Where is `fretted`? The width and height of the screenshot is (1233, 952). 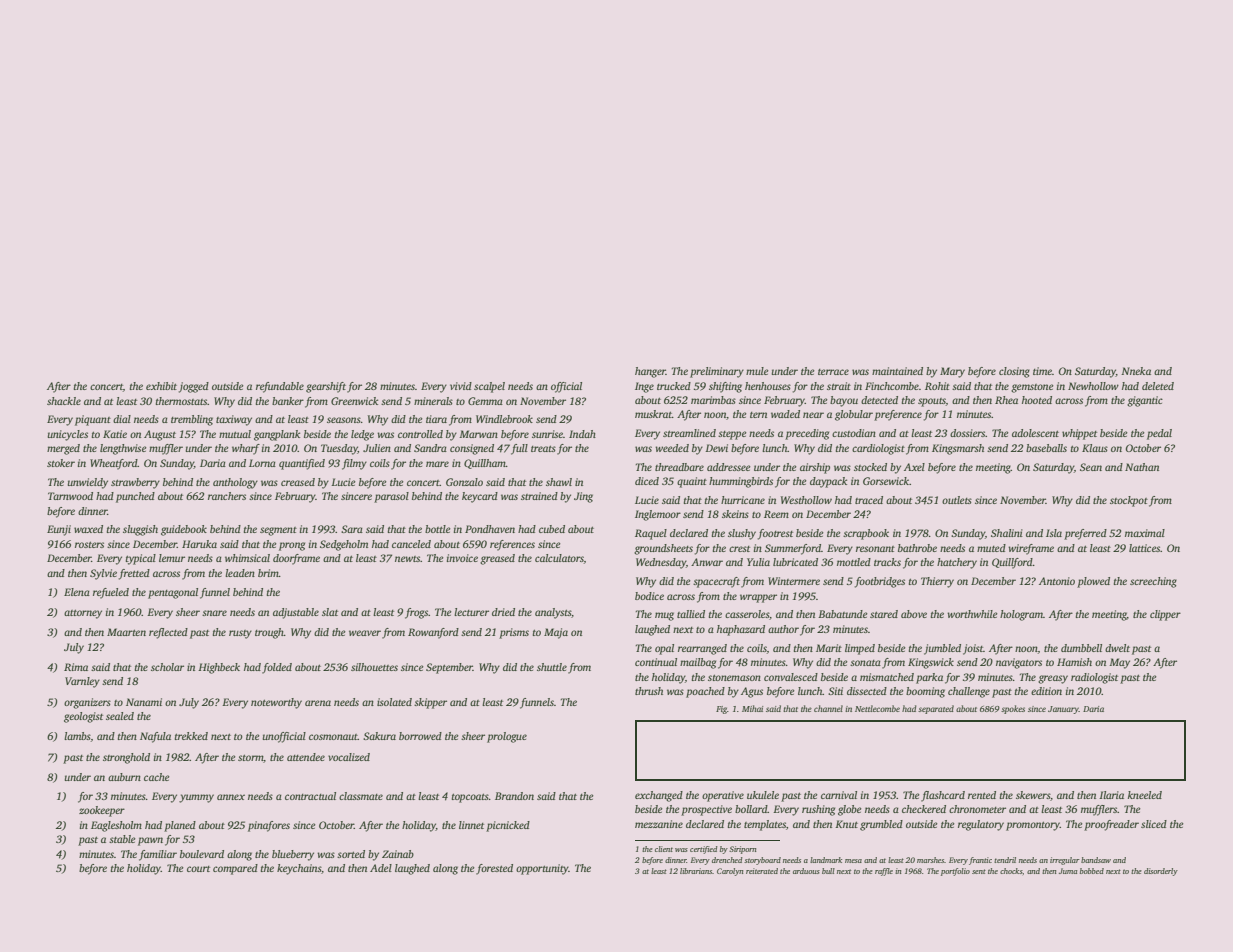 fretted is located at coordinates (134, 574).
